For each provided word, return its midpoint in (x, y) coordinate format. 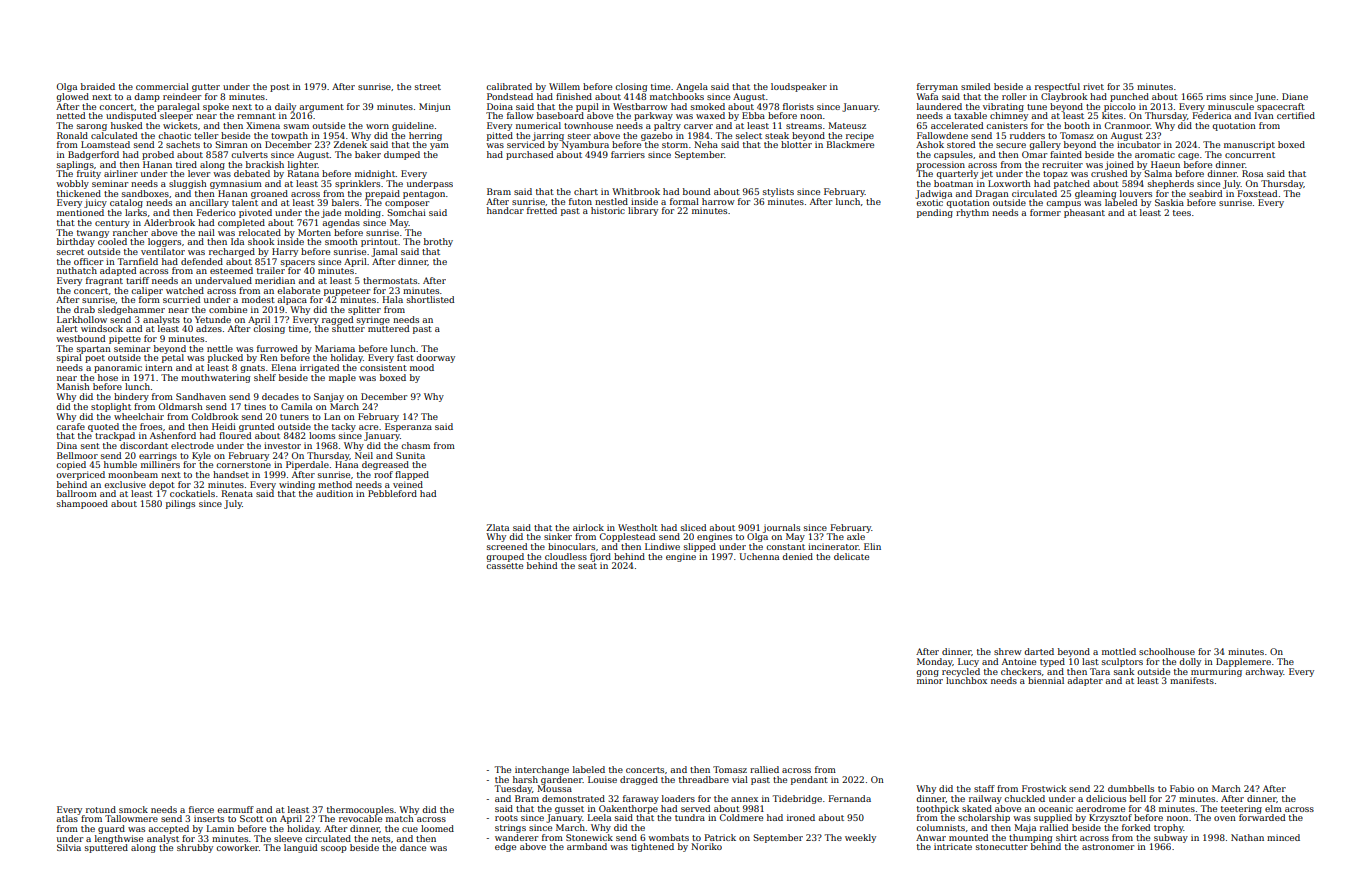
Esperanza (408, 427)
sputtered (106, 848)
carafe (70, 426)
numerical (538, 125)
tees (1182, 213)
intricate (953, 846)
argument (321, 108)
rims (1216, 96)
